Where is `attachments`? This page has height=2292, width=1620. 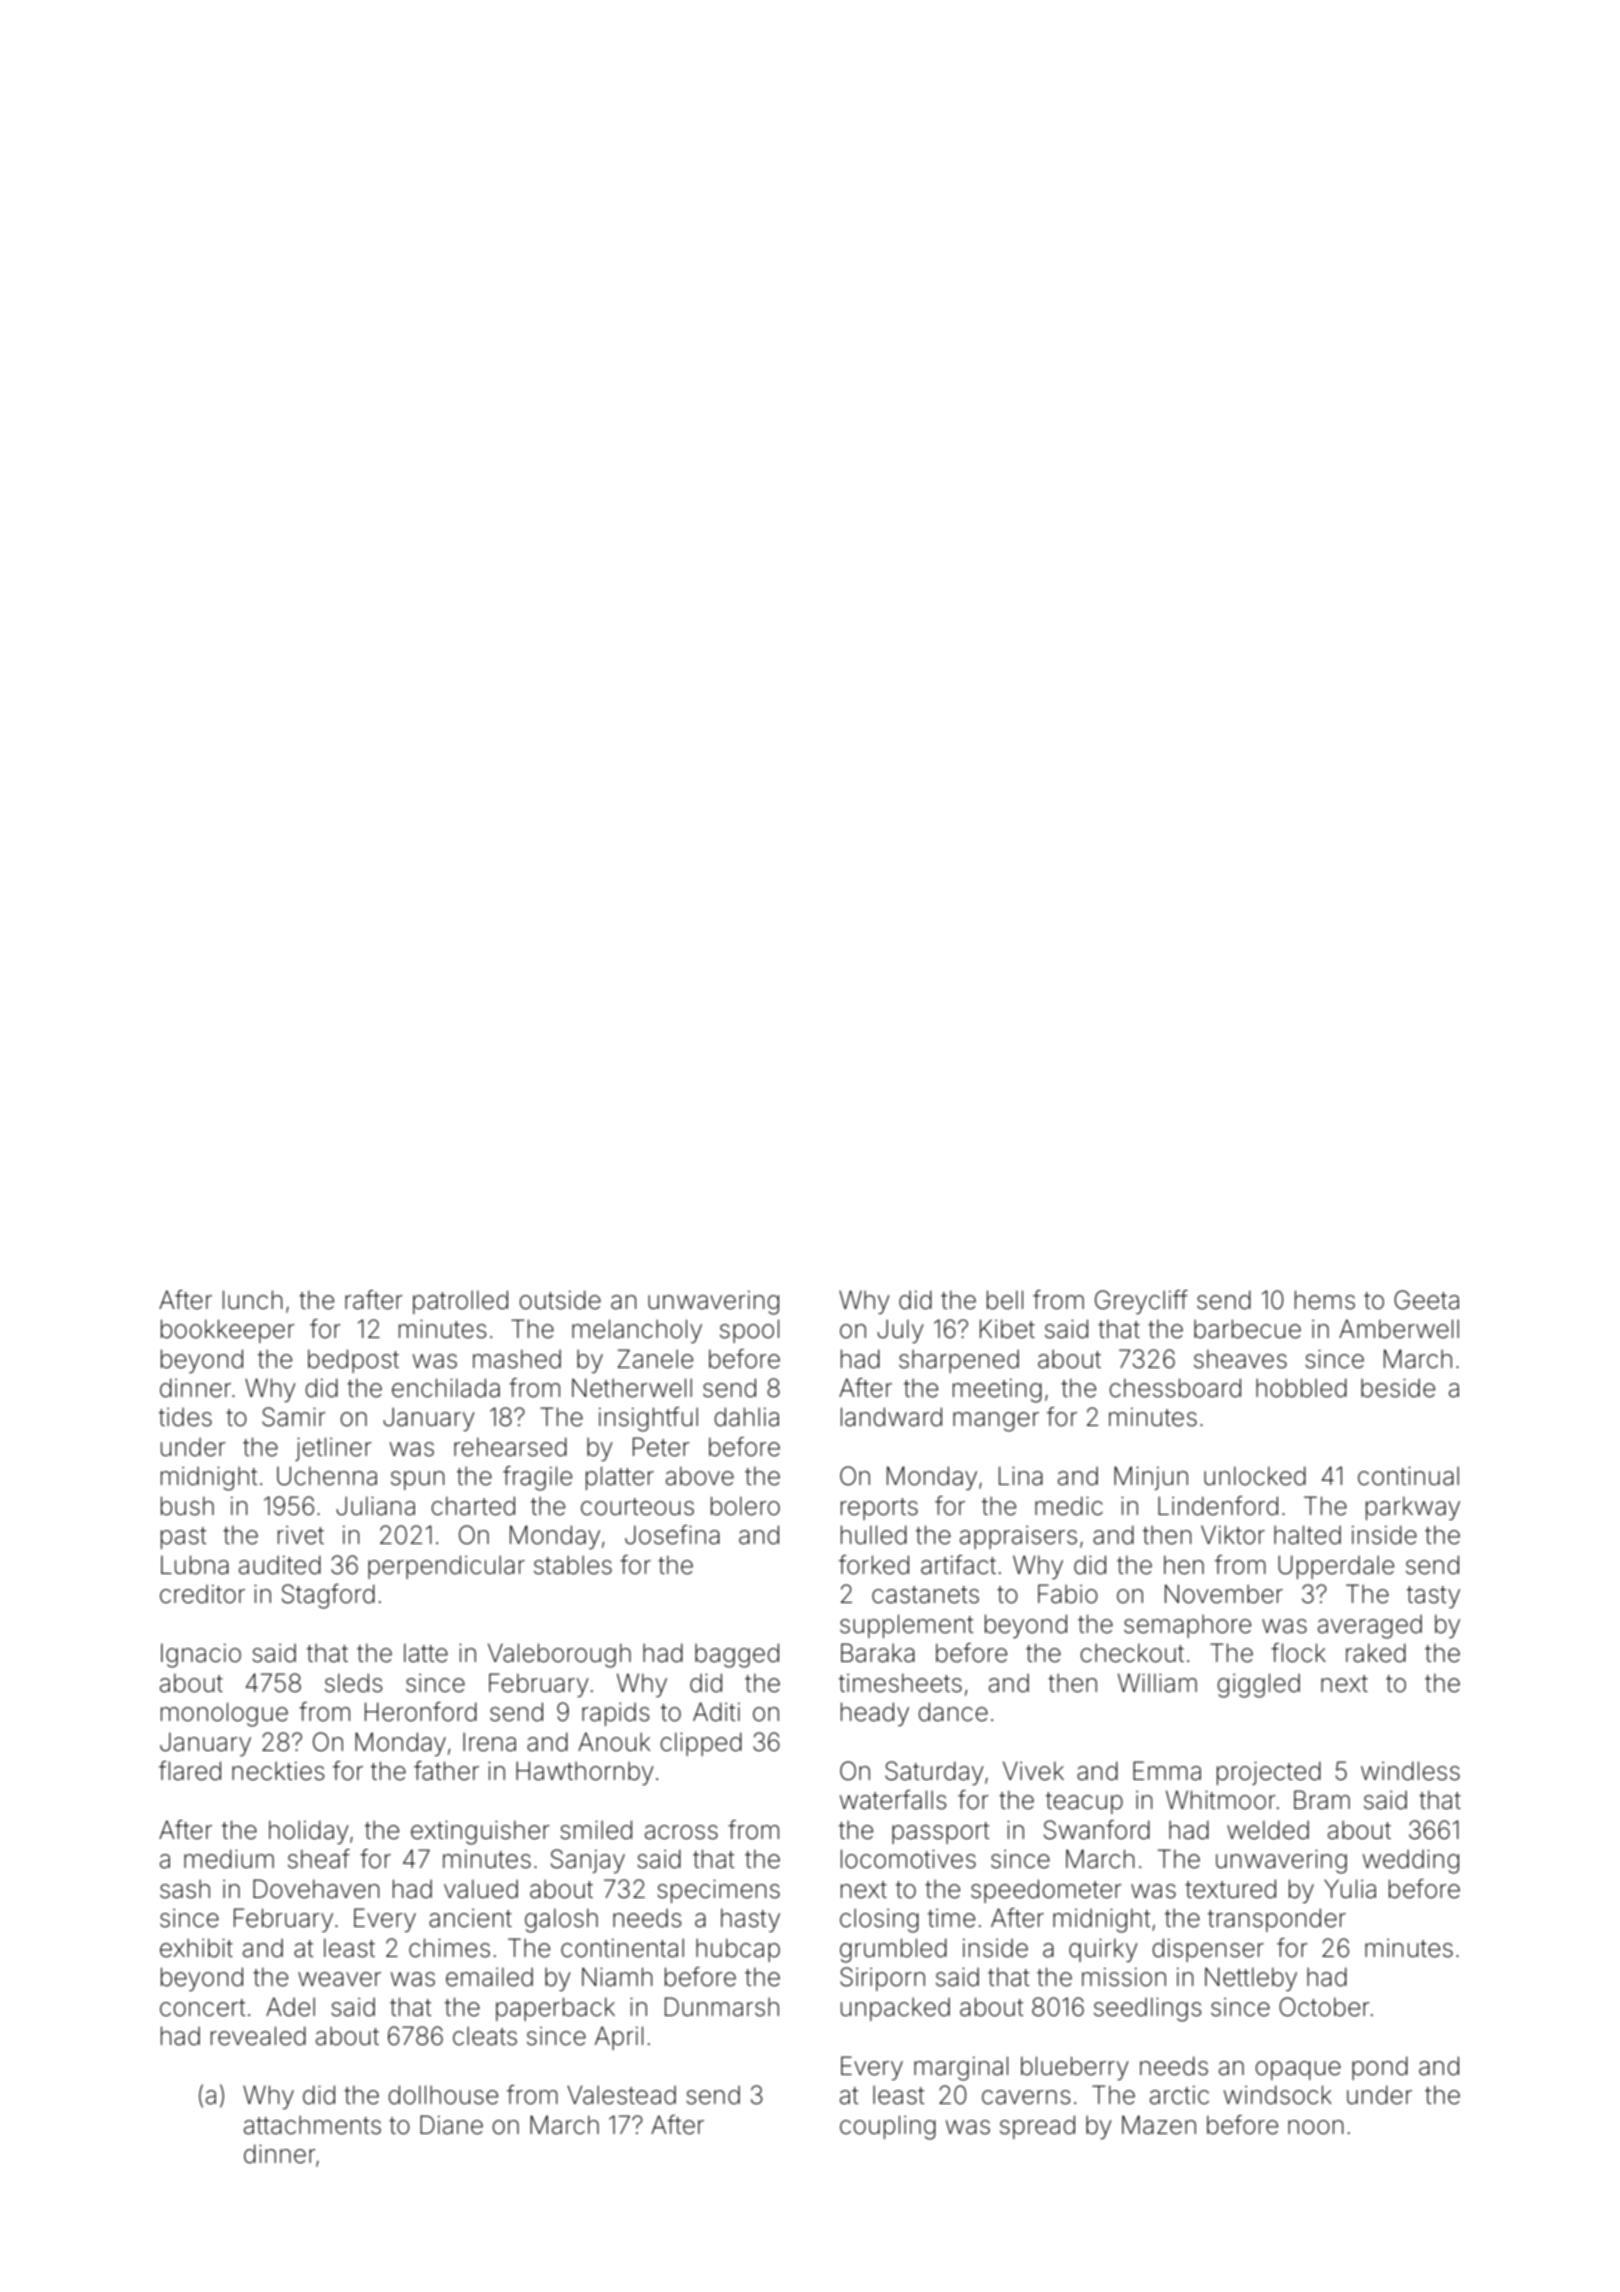
attachments is located at coordinates (312, 2125).
